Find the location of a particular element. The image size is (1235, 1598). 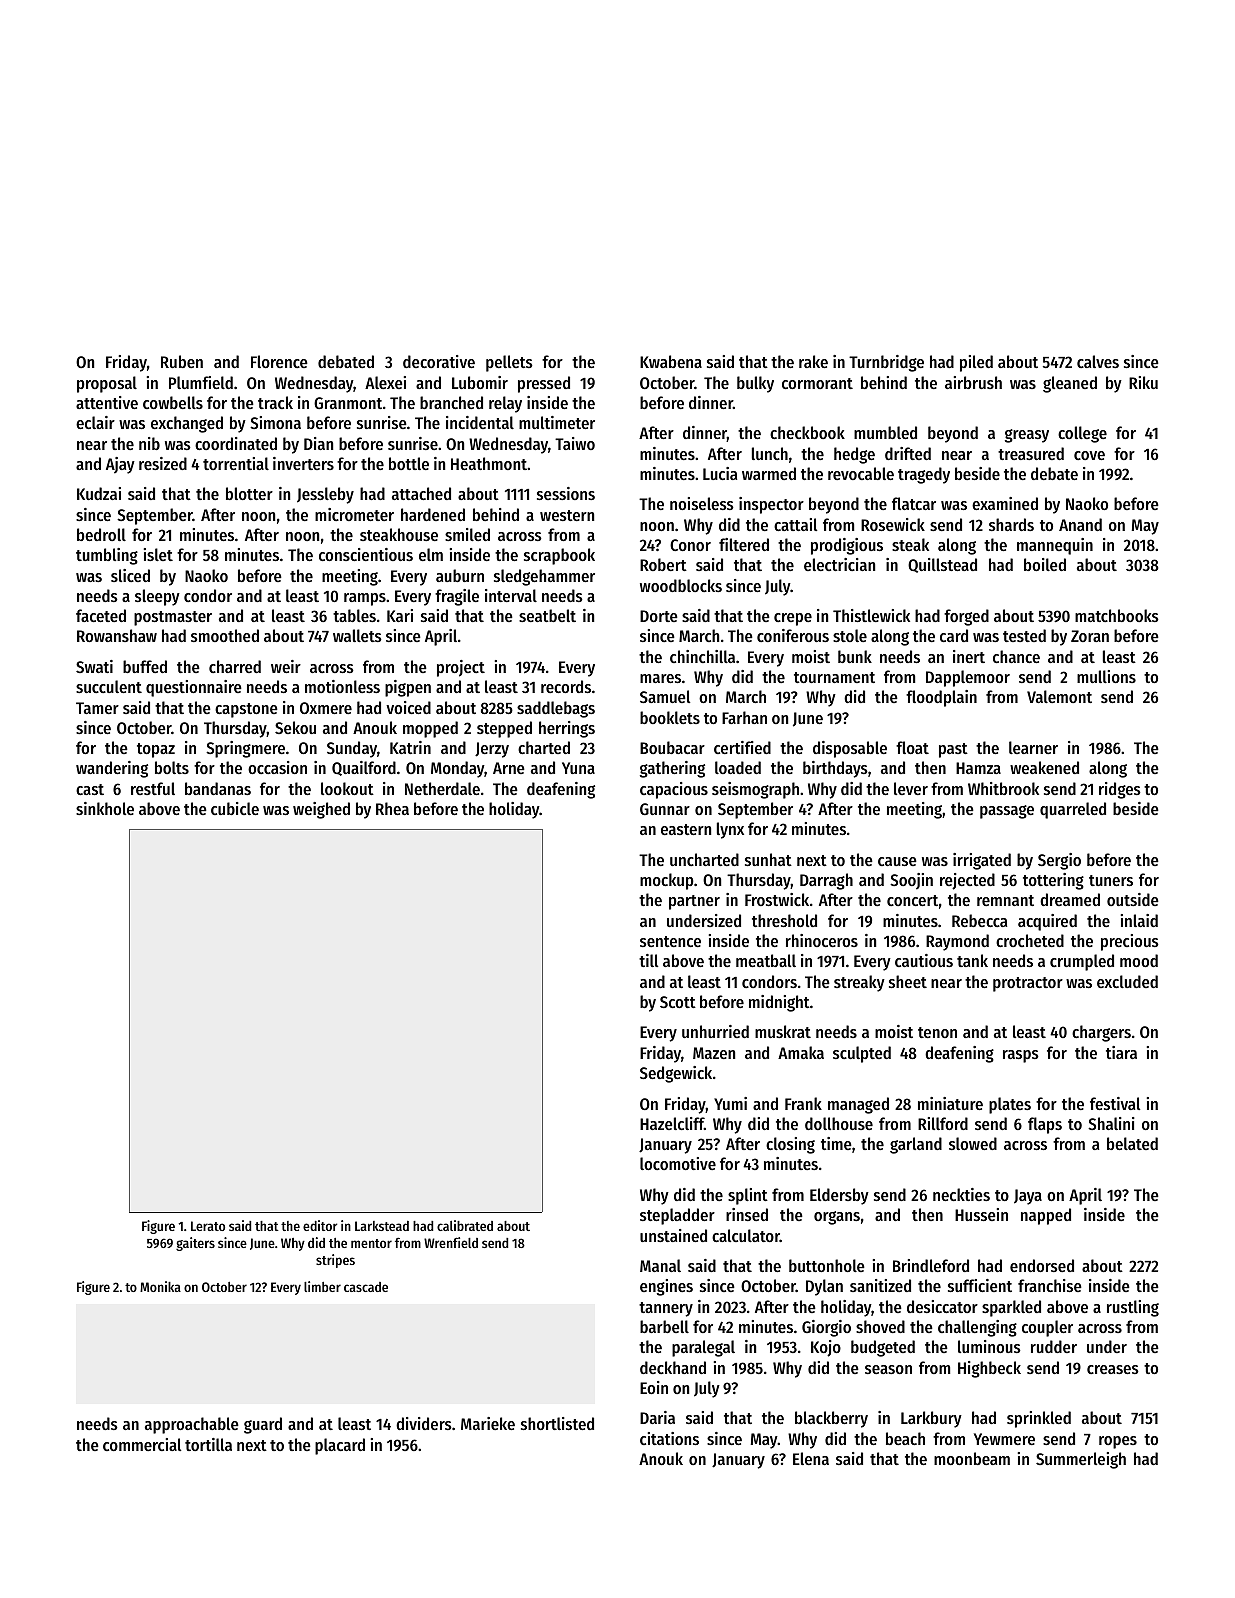

sinkhole is located at coordinates (105, 808).
